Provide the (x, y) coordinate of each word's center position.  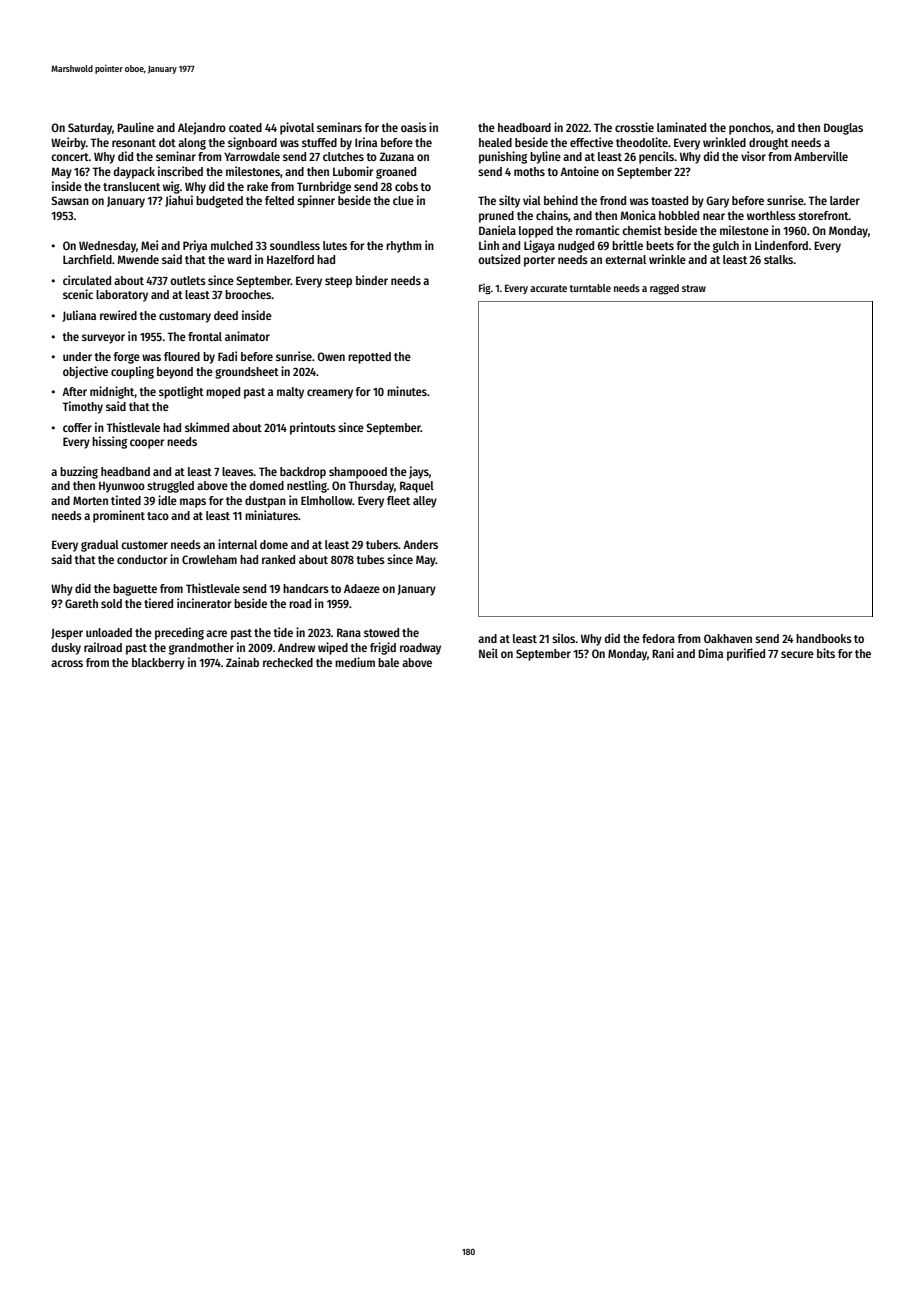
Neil (488, 653)
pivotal (297, 128)
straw (694, 288)
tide (283, 632)
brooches (248, 294)
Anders (420, 544)
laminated (681, 127)
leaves (238, 471)
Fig (485, 289)
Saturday (90, 129)
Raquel (417, 487)
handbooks (824, 638)
